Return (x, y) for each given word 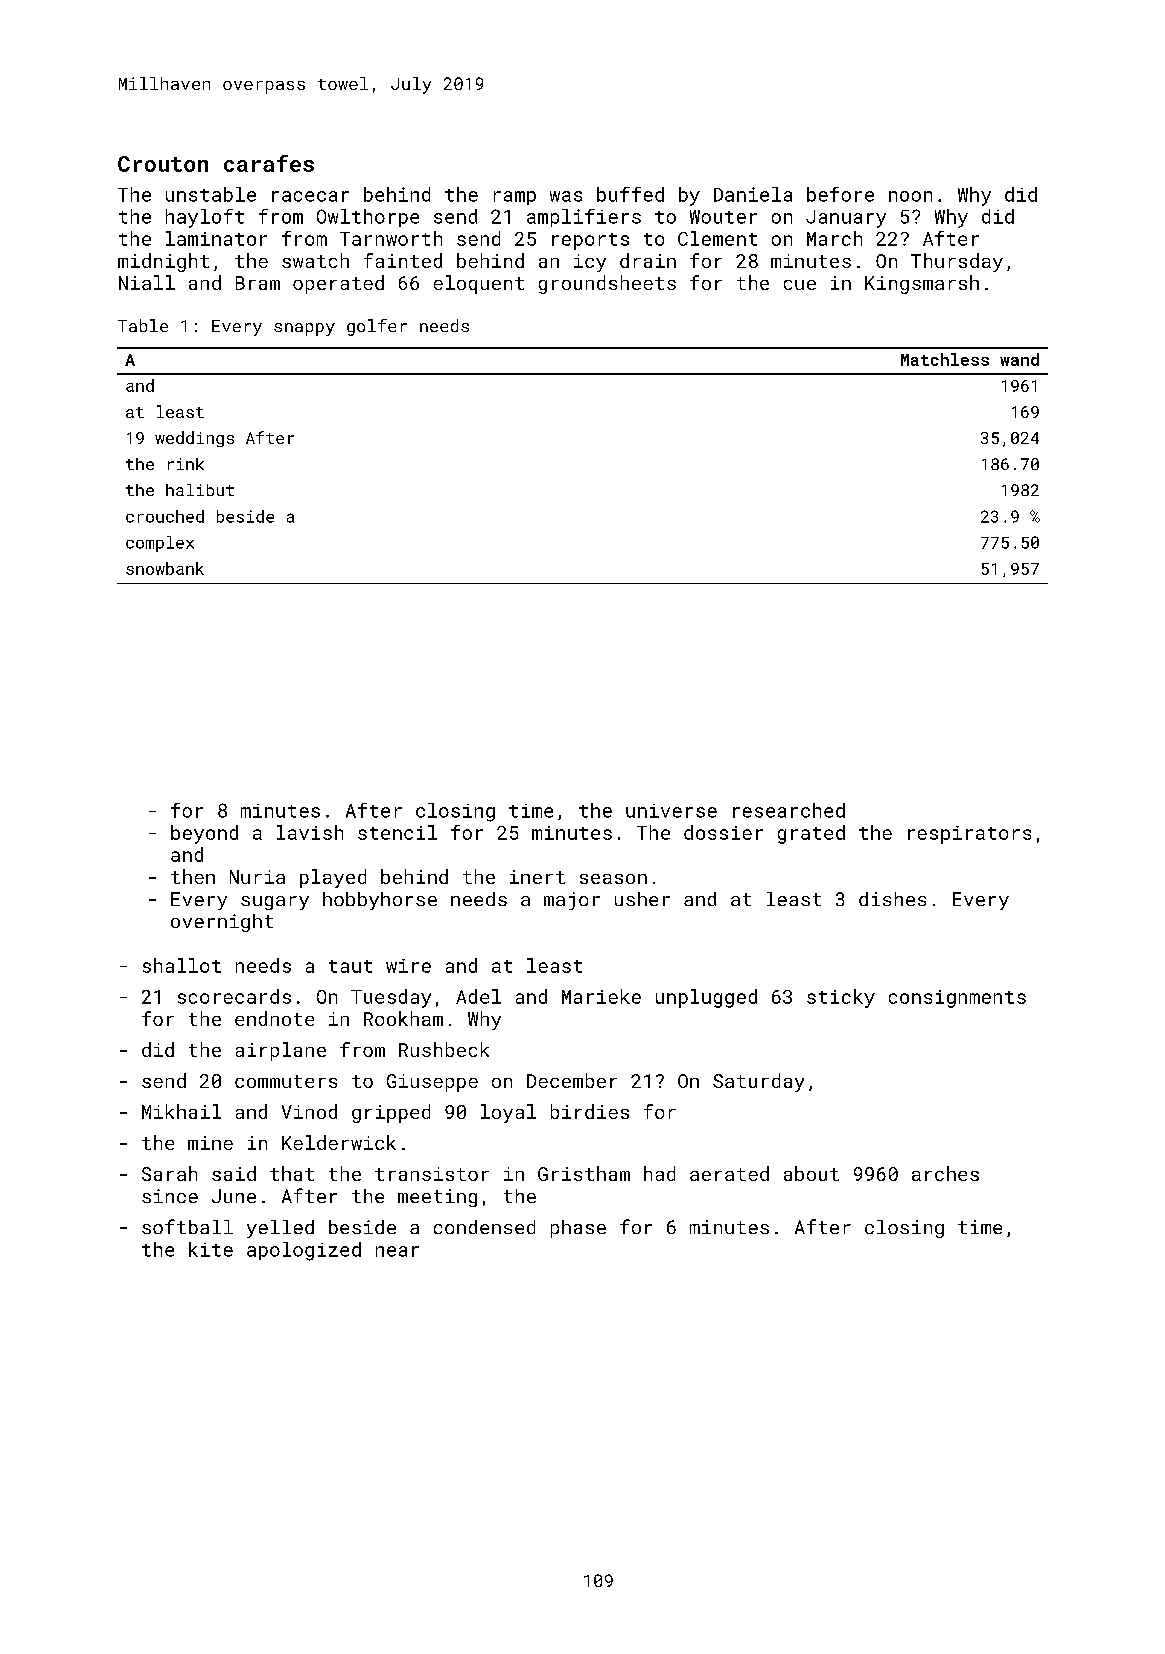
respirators (969, 835)
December (572, 1080)
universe (671, 811)
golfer (377, 327)
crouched (165, 516)
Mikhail (181, 1111)
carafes (269, 163)
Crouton (163, 164)
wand (1019, 359)
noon (910, 196)
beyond (204, 834)
